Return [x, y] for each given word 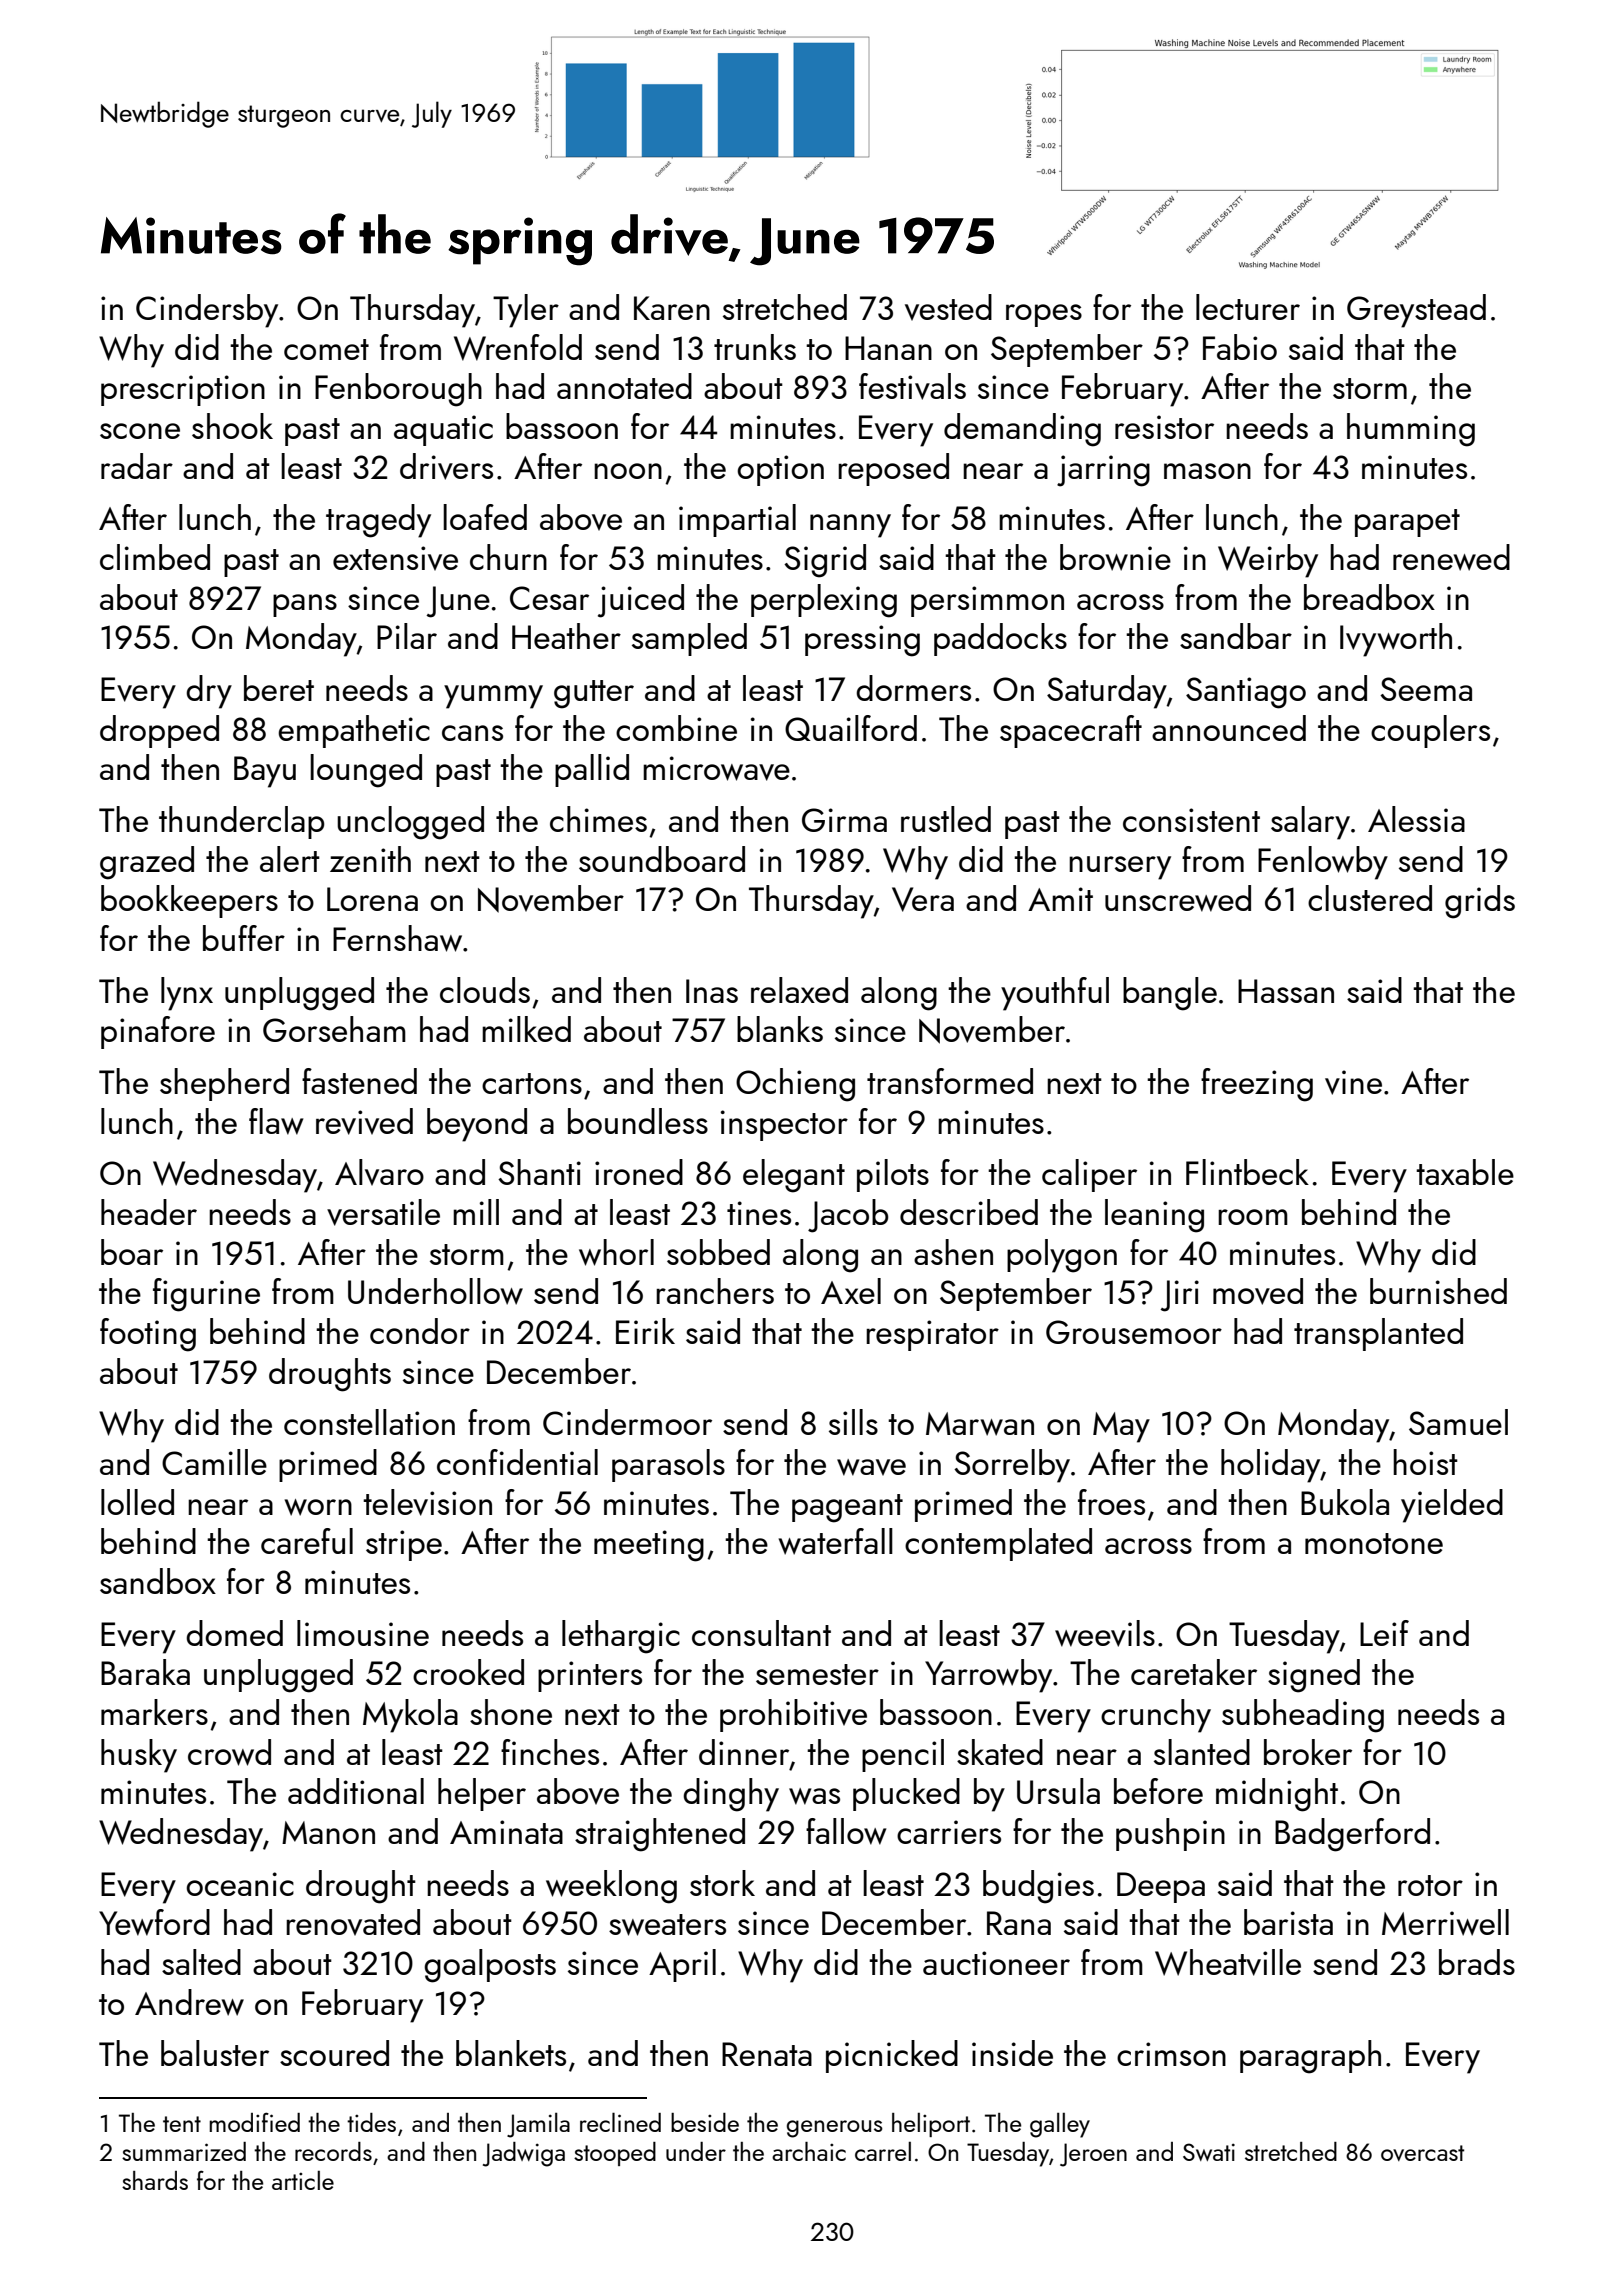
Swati [1209, 2152]
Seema [1426, 689]
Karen [672, 308]
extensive [395, 558]
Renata [767, 2054]
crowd [229, 1752]
